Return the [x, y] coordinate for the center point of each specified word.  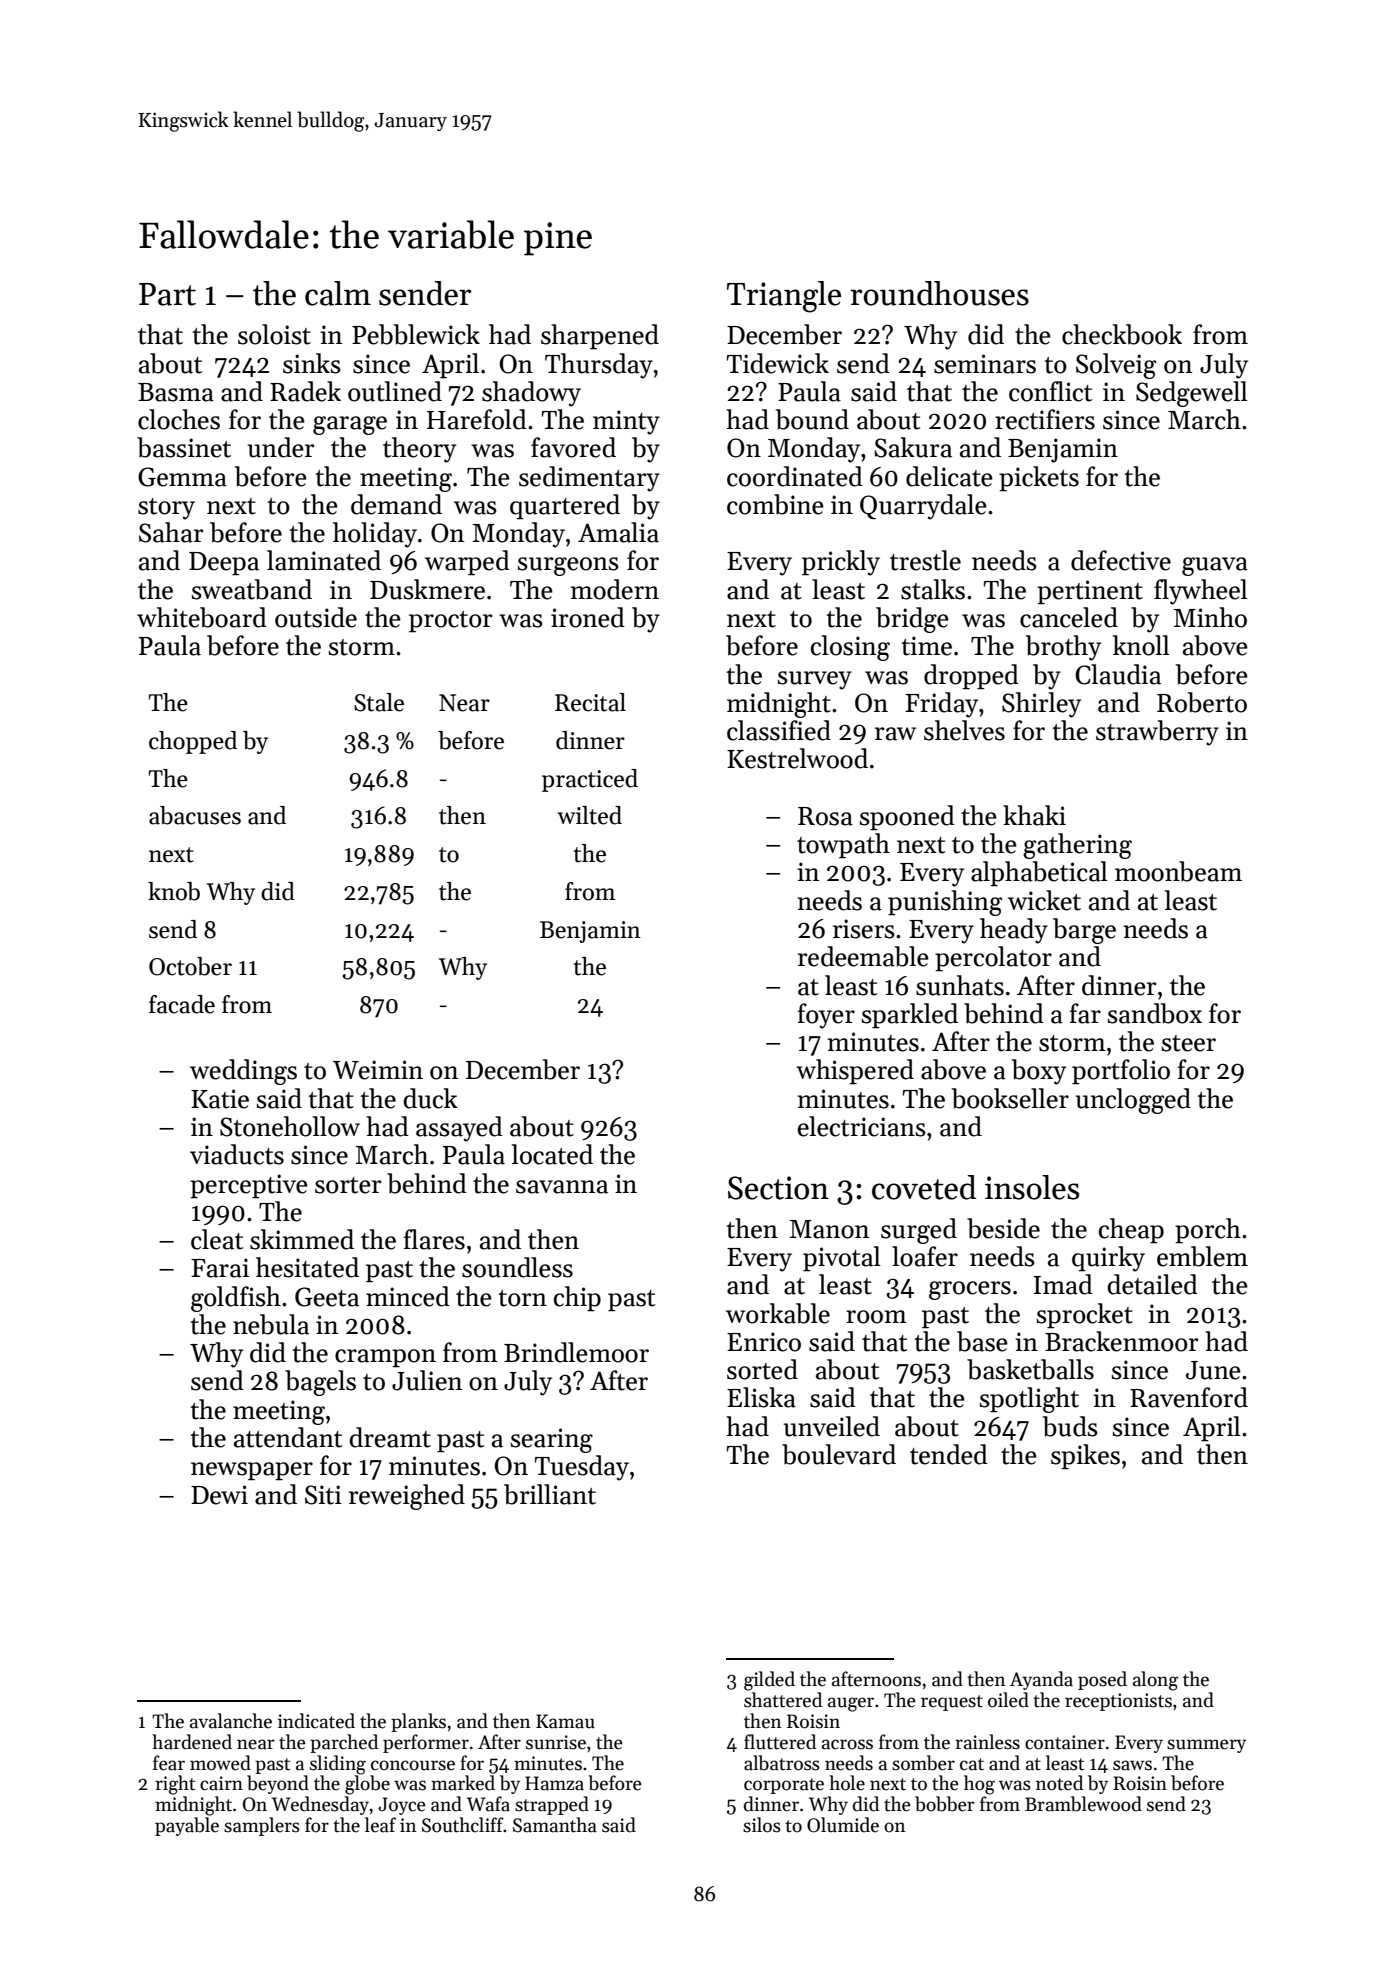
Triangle [784, 297]
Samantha [555, 1825]
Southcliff [463, 1825]
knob [174, 891]
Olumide [843, 1825]
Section [778, 1188]
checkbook [1122, 334]
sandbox [1155, 1013]
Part [167, 294]
